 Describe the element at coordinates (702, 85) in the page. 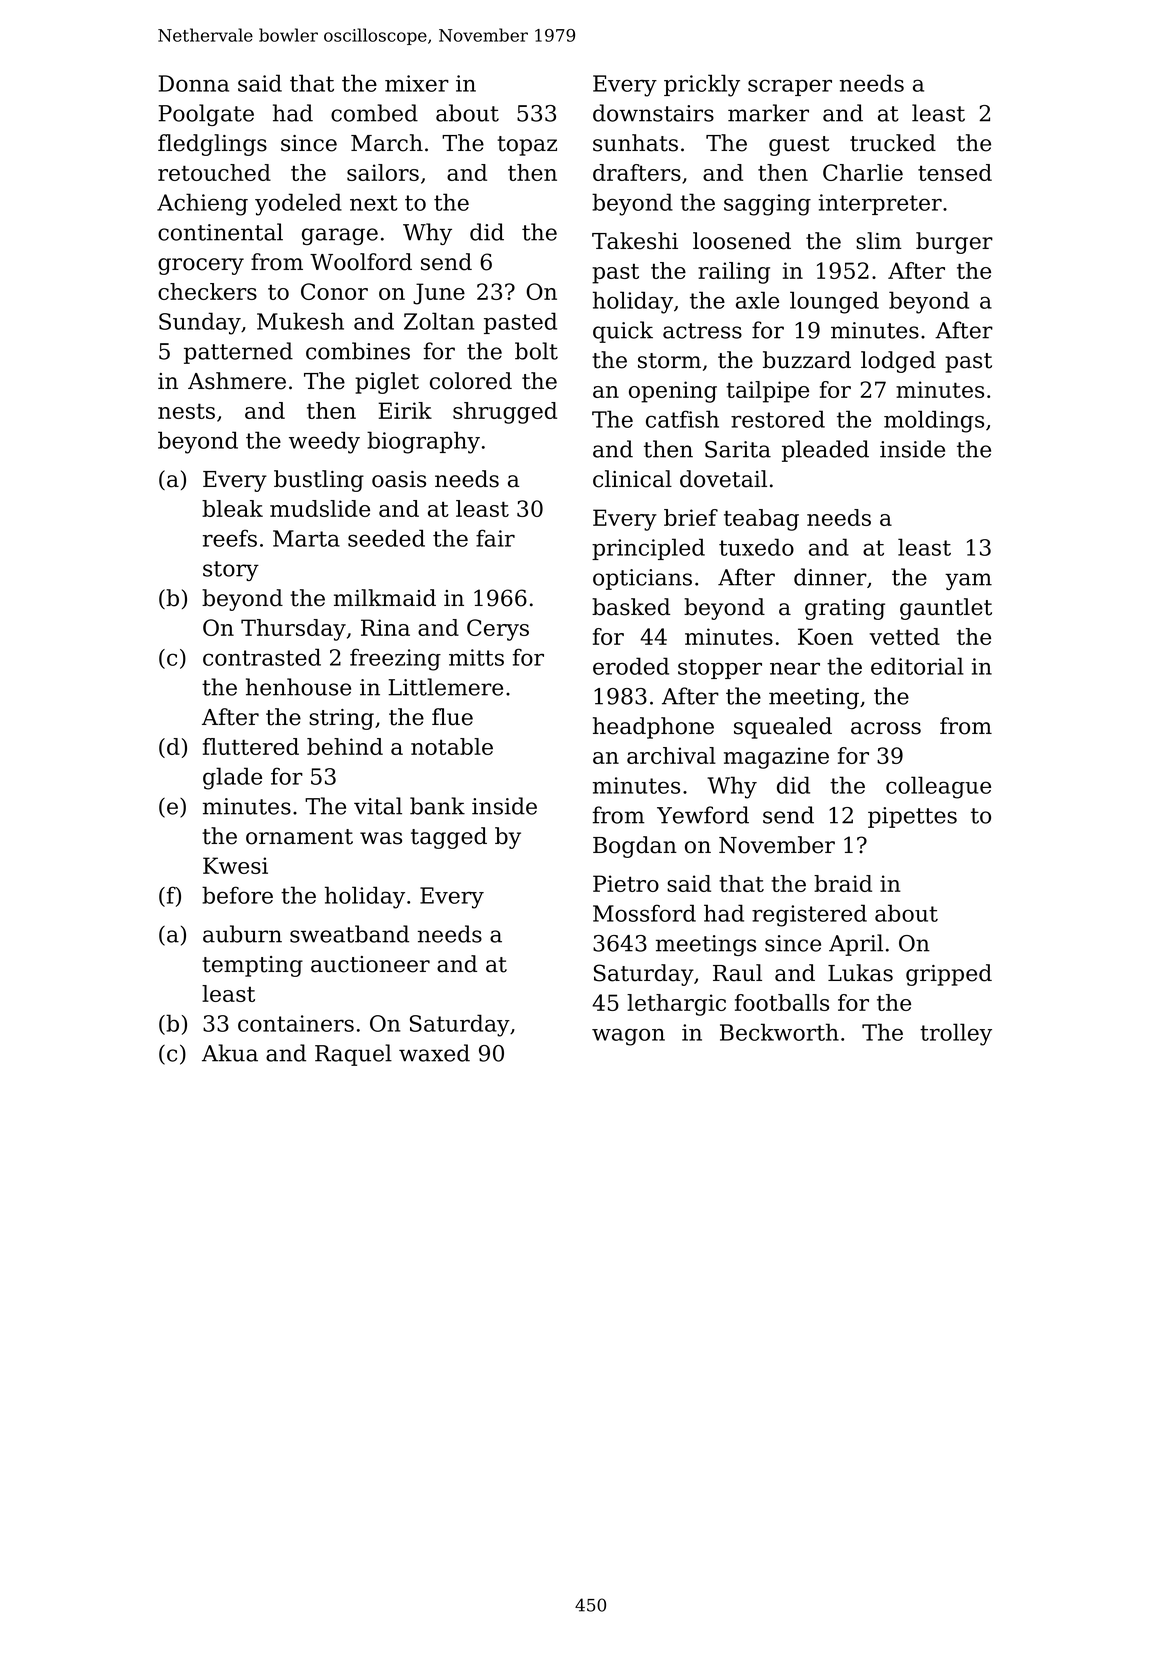

I see `prickly` at that location.
